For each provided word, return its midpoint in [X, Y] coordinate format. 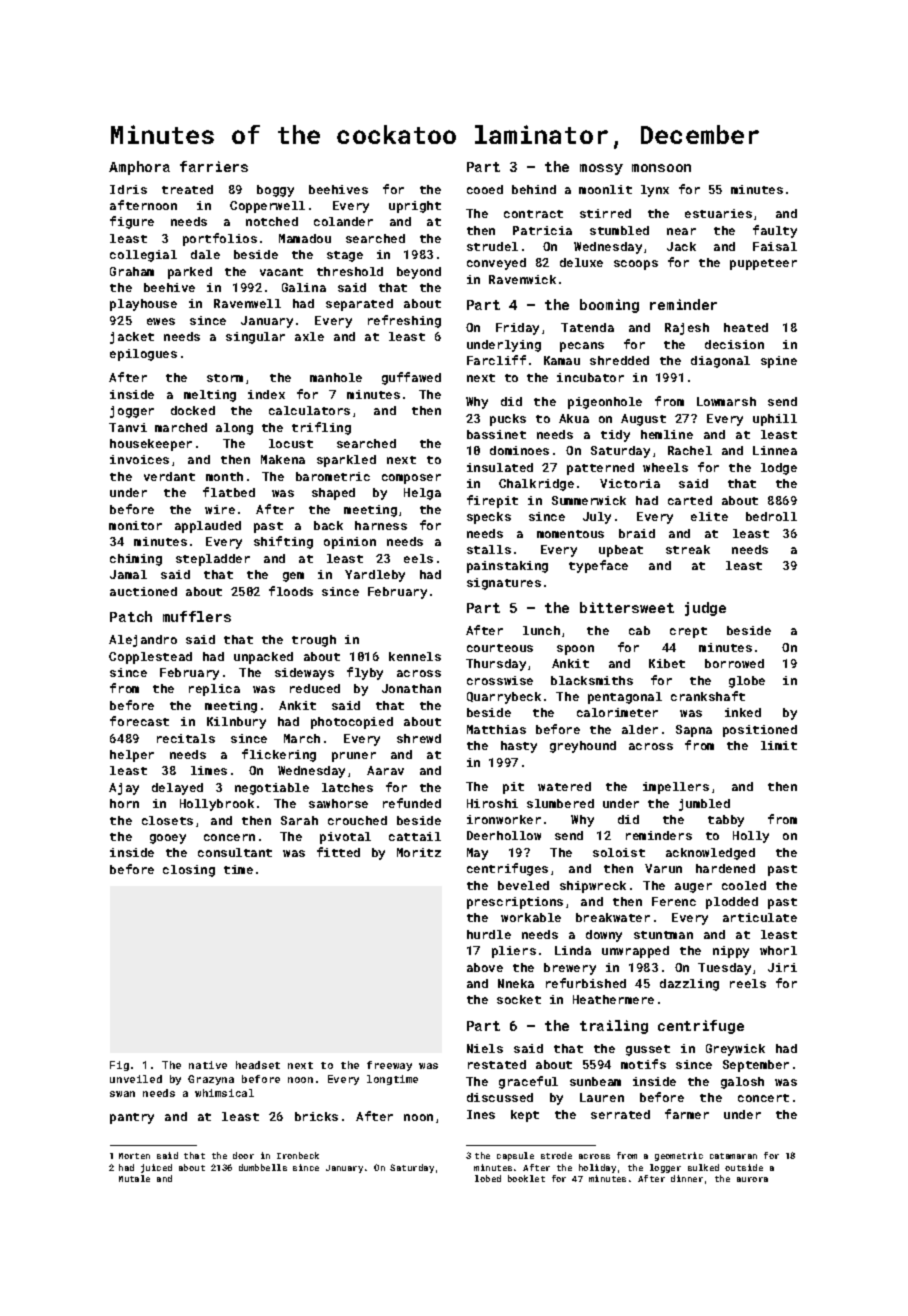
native [208, 1065]
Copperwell [267, 207]
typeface [598, 566]
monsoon [661, 168]
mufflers [197, 616]
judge [705, 609]
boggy [275, 191]
